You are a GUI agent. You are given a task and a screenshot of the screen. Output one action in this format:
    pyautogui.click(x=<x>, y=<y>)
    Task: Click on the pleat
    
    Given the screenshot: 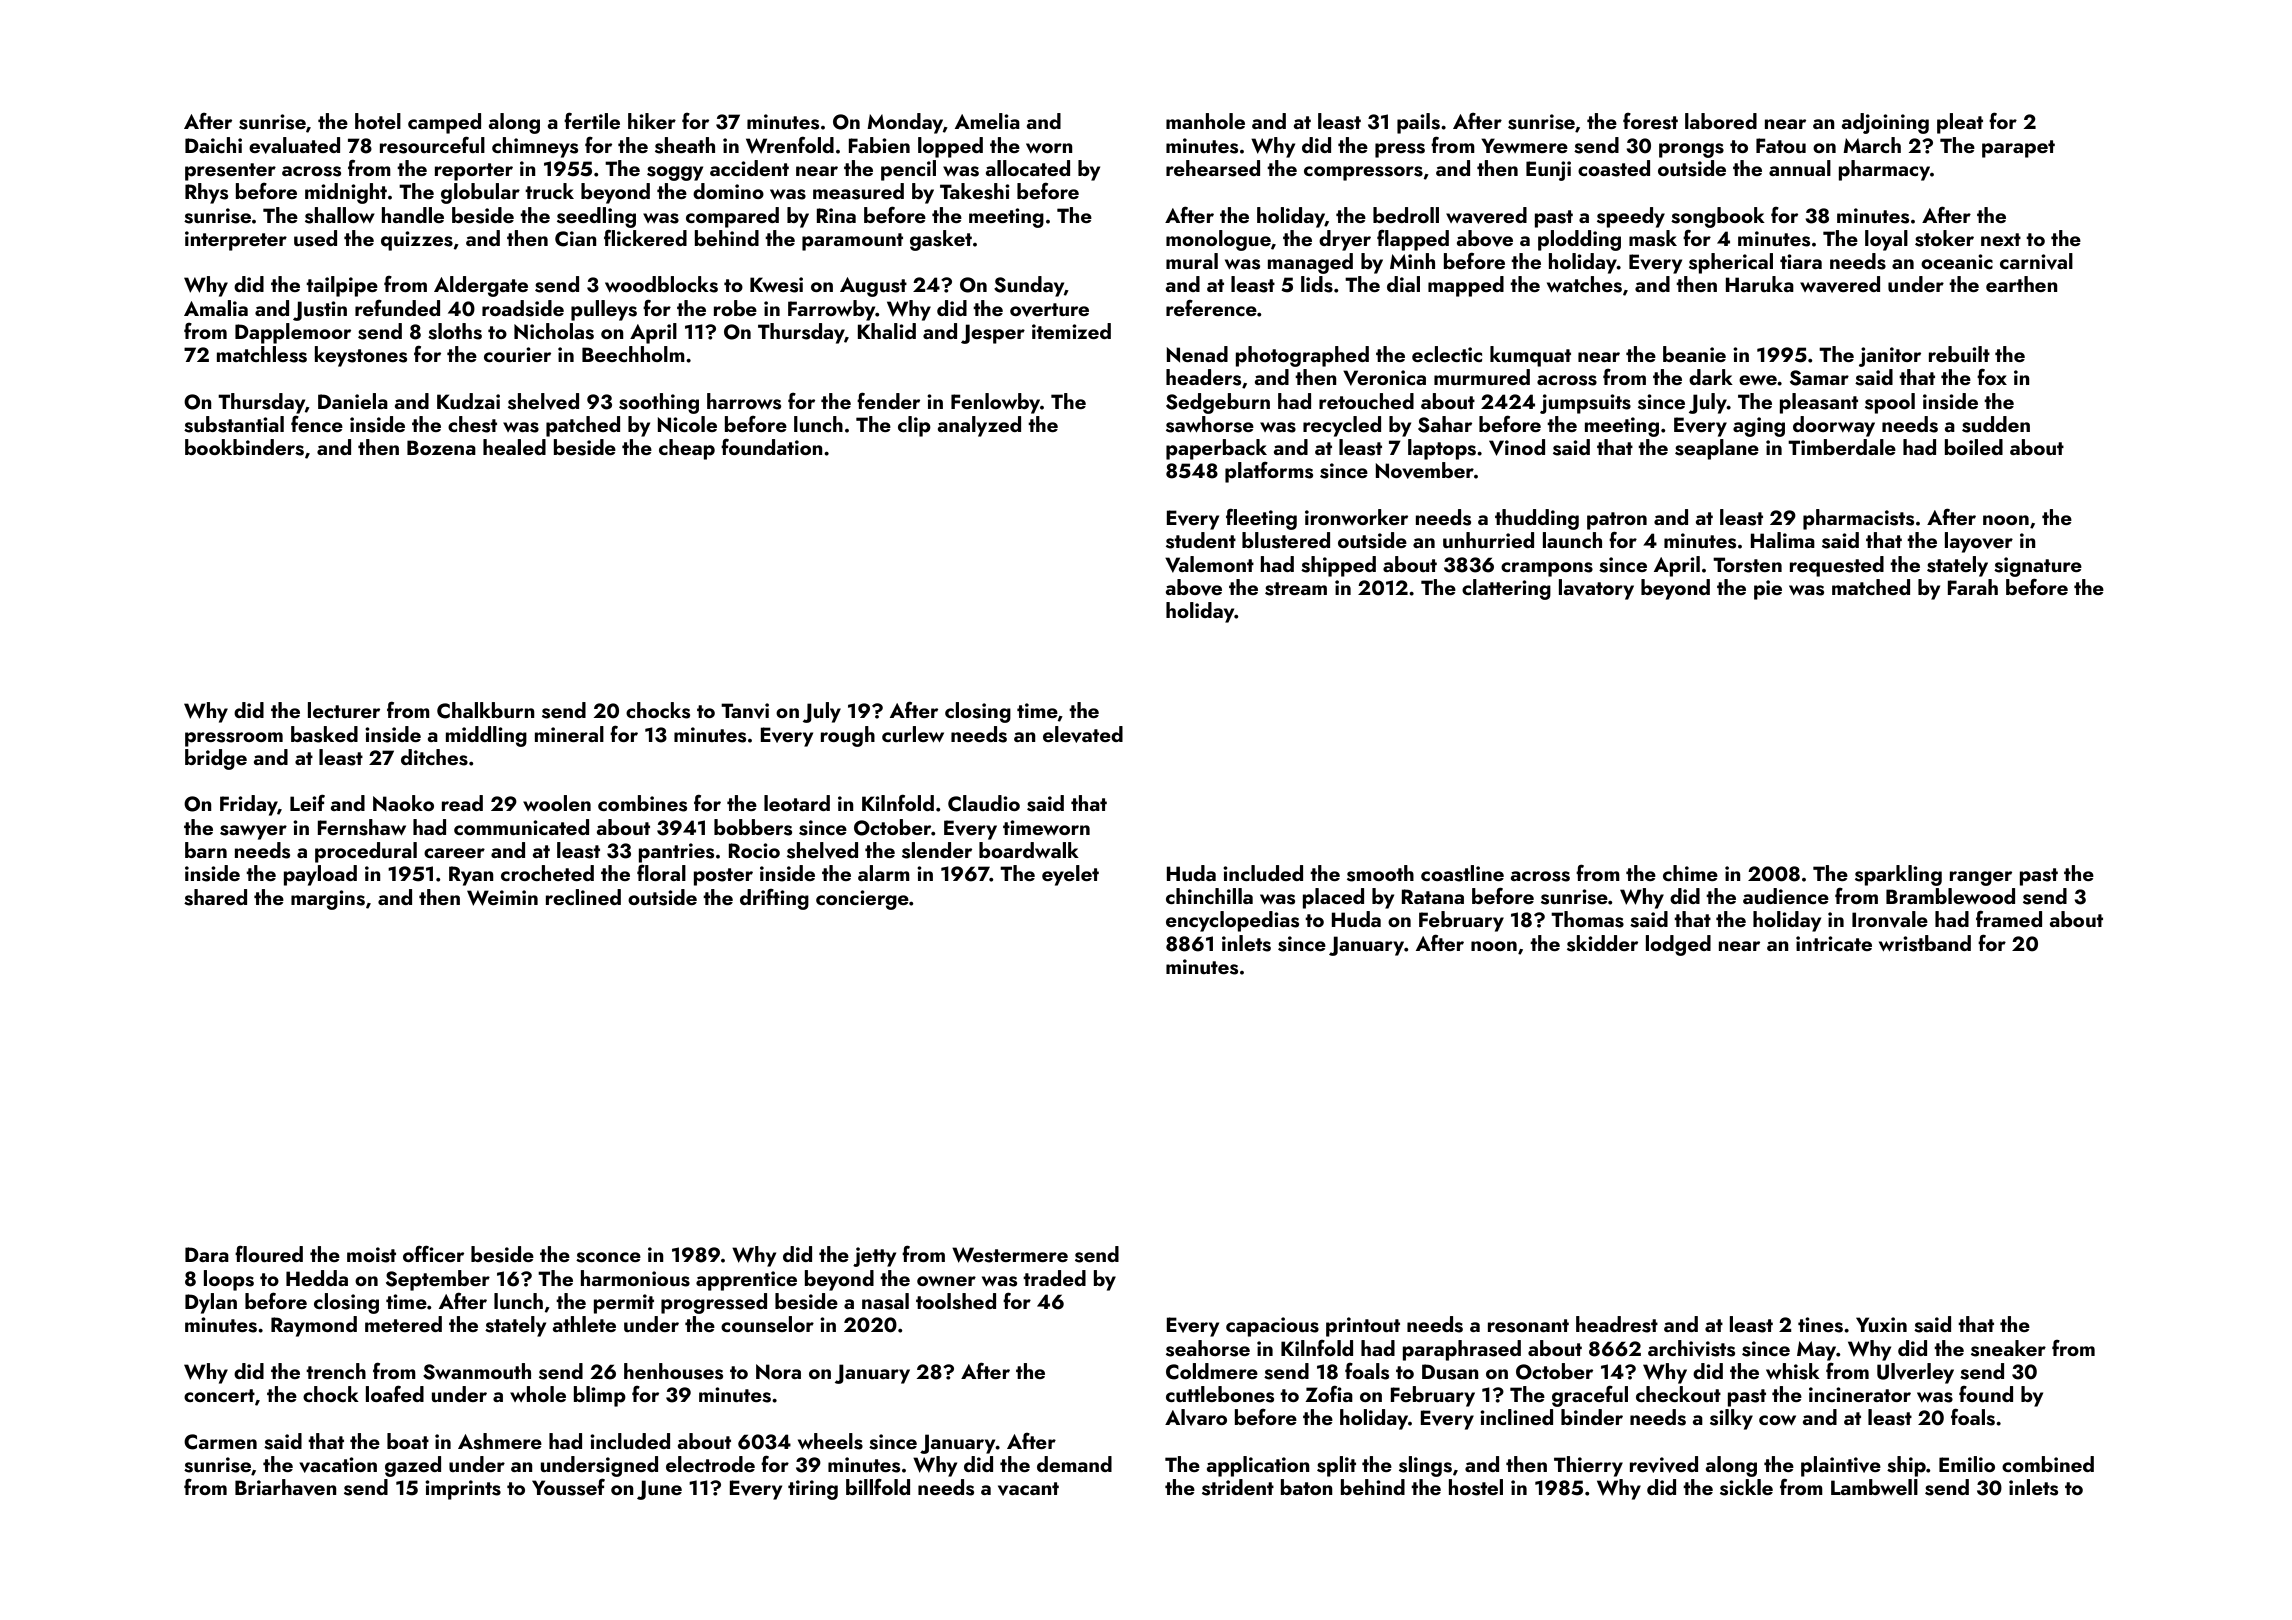 What is the action you would take?
    pyautogui.click(x=1960, y=123)
